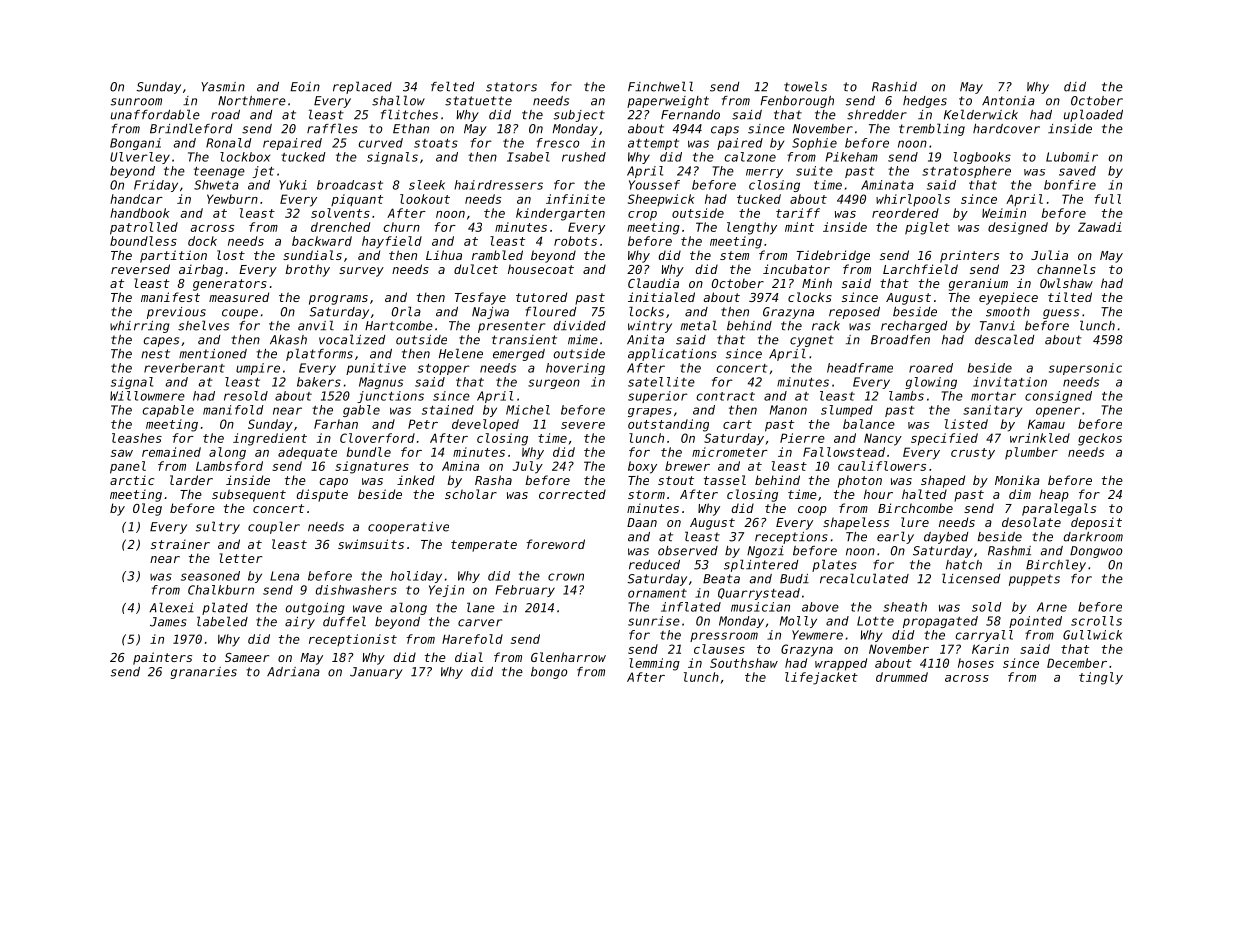 The width and height of the screenshot is (1233, 952). I want to click on strainer, so click(180, 544).
